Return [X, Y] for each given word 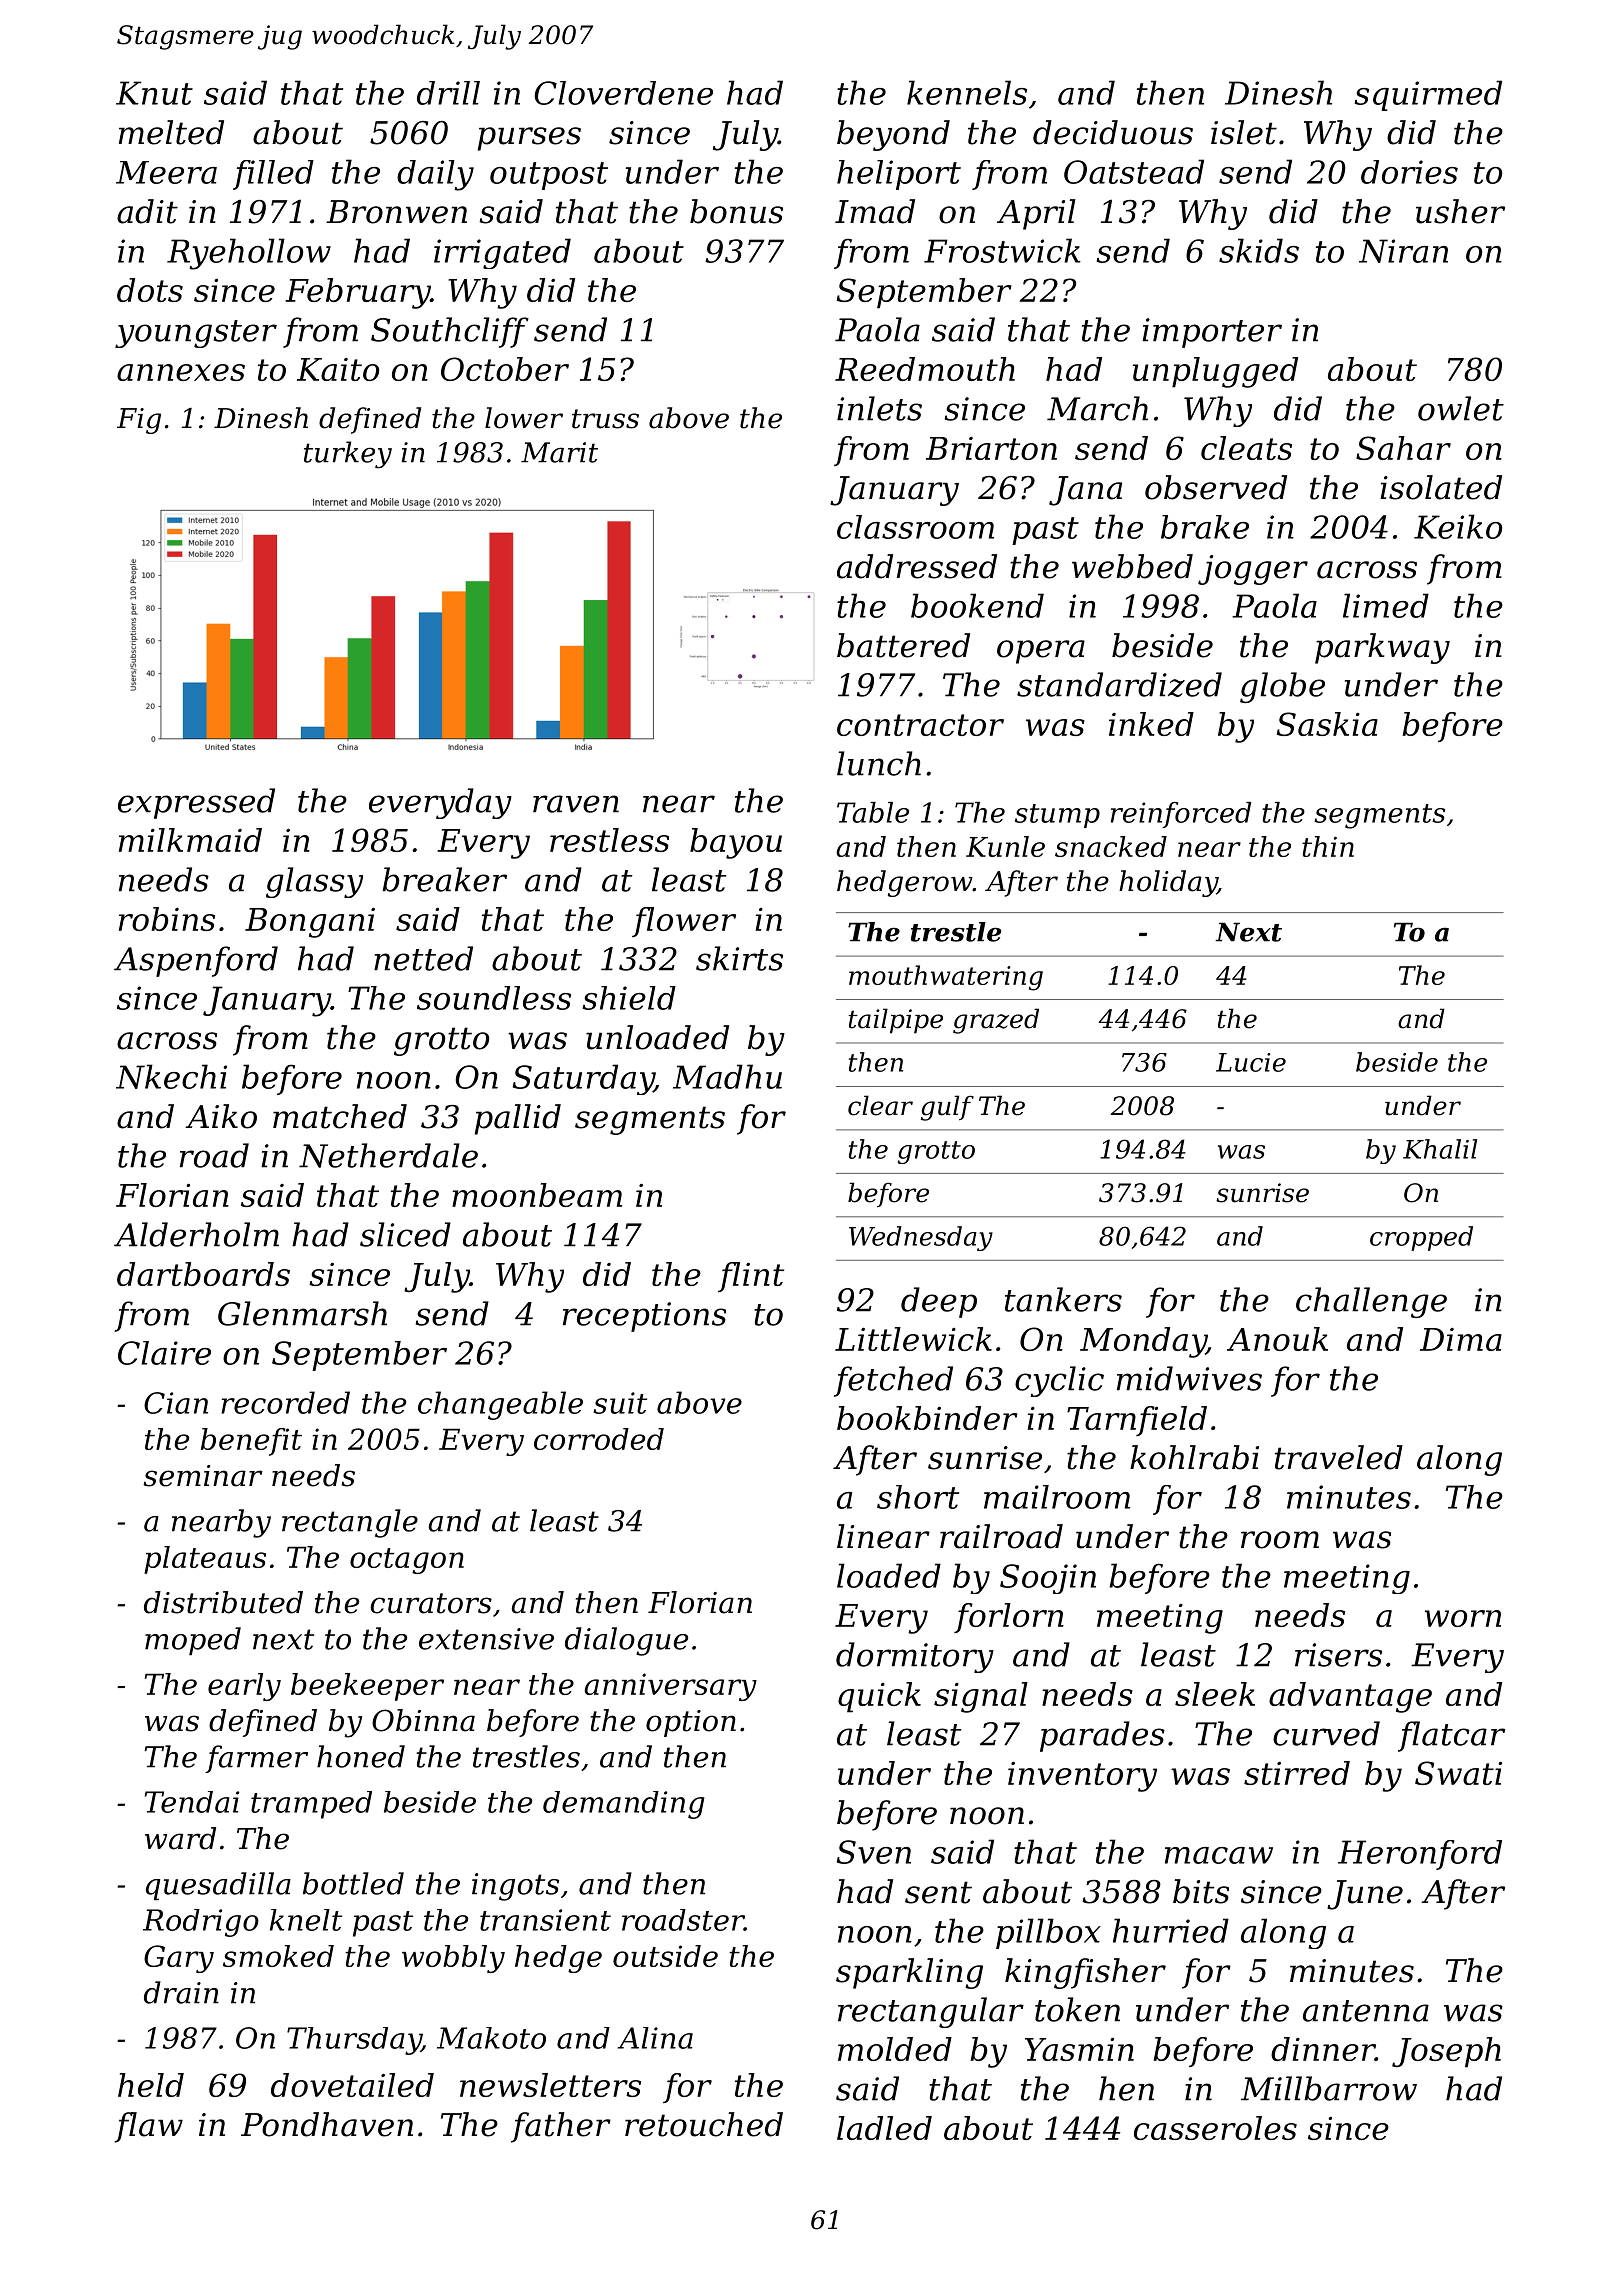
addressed [917, 566]
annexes [181, 372]
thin [1328, 846]
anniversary [670, 1687]
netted [423, 958]
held [151, 2085]
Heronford [1420, 1855]
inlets [879, 408]
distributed [223, 1602]
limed [1386, 605]
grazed [996, 1021]
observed [1216, 487]
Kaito [338, 369]
